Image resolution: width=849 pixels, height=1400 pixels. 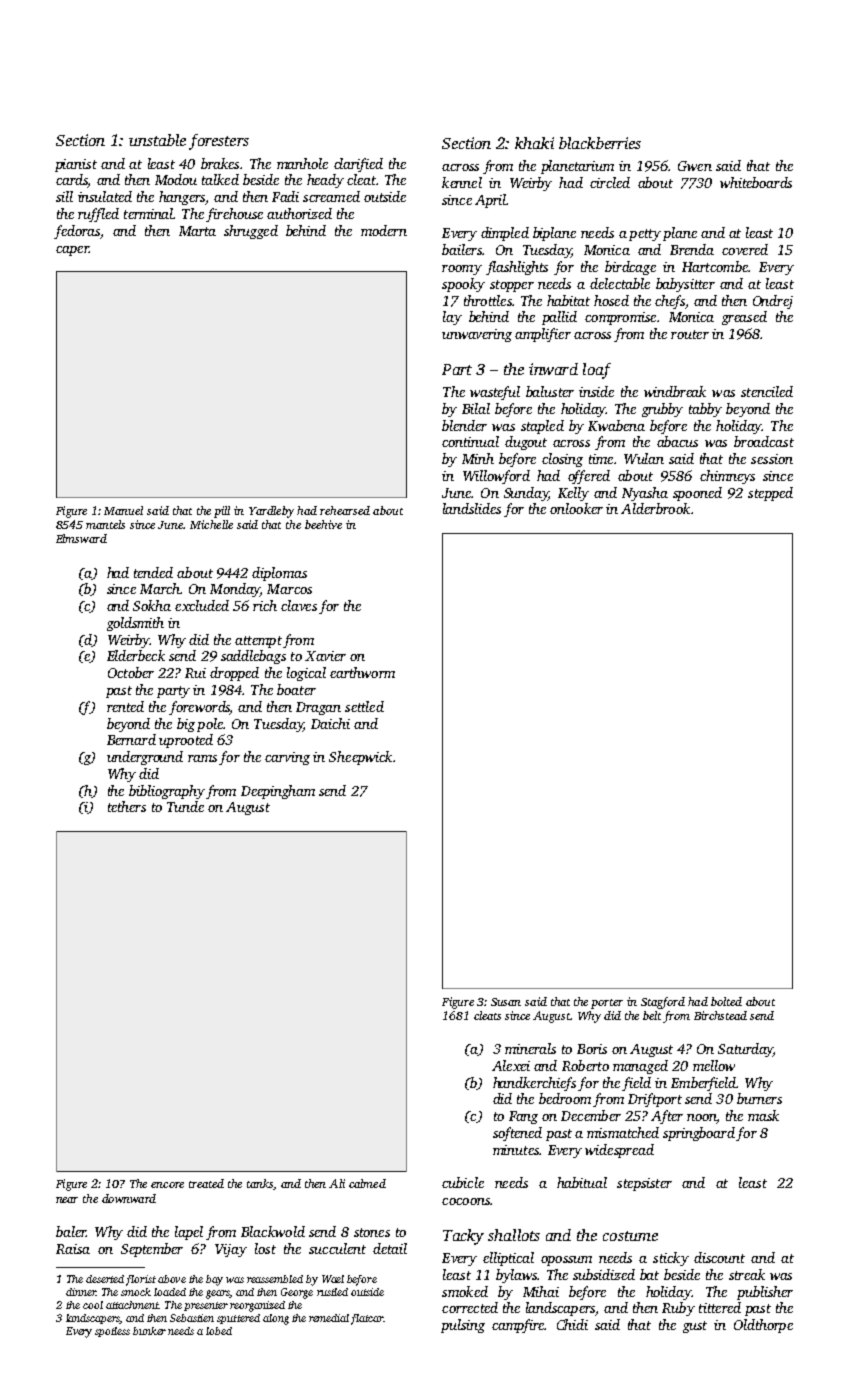 What do you see at coordinates (76, 165) in the screenshot?
I see `pianist` at bounding box center [76, 165].
